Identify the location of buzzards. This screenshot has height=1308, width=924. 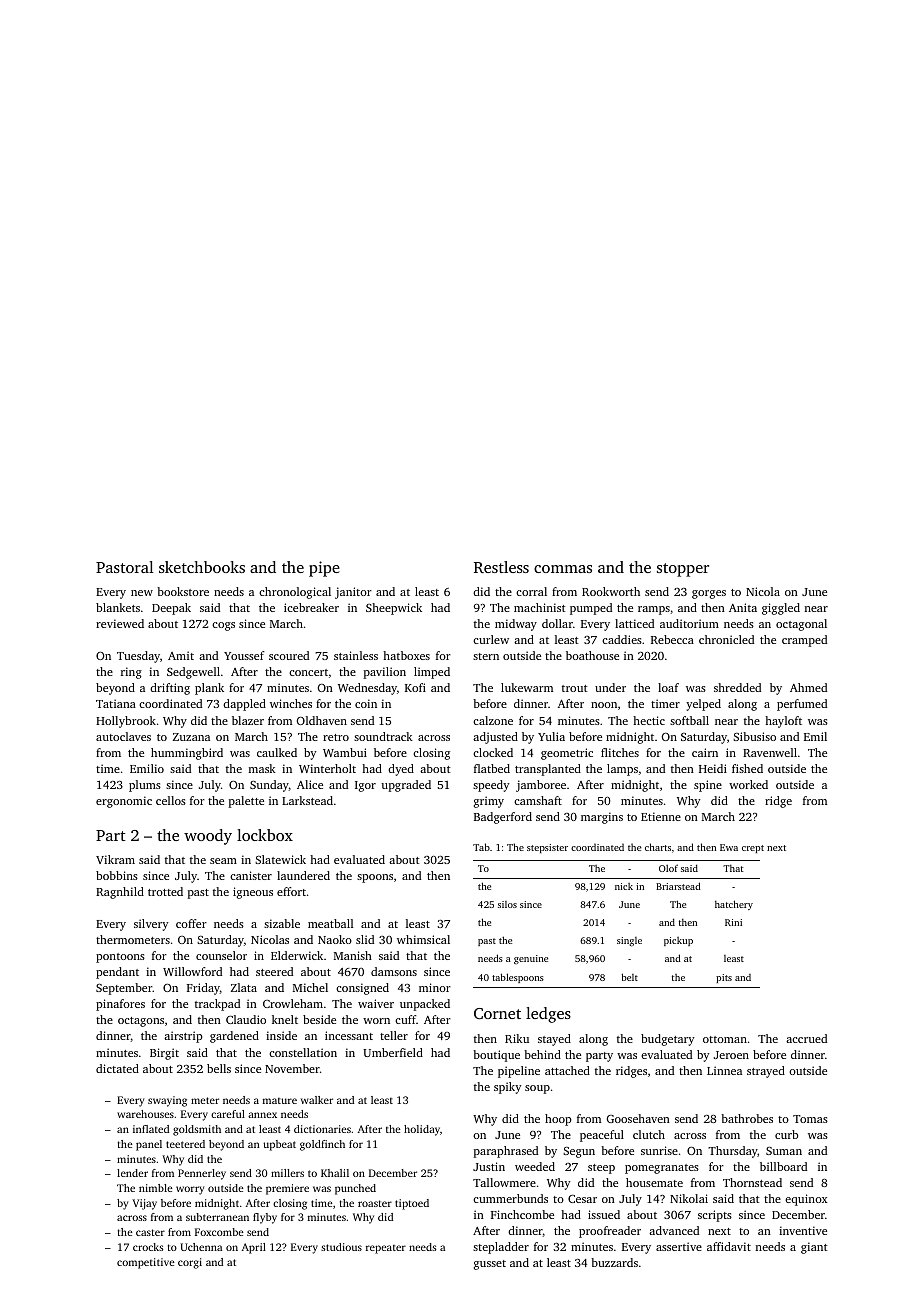
(614, 1262).
